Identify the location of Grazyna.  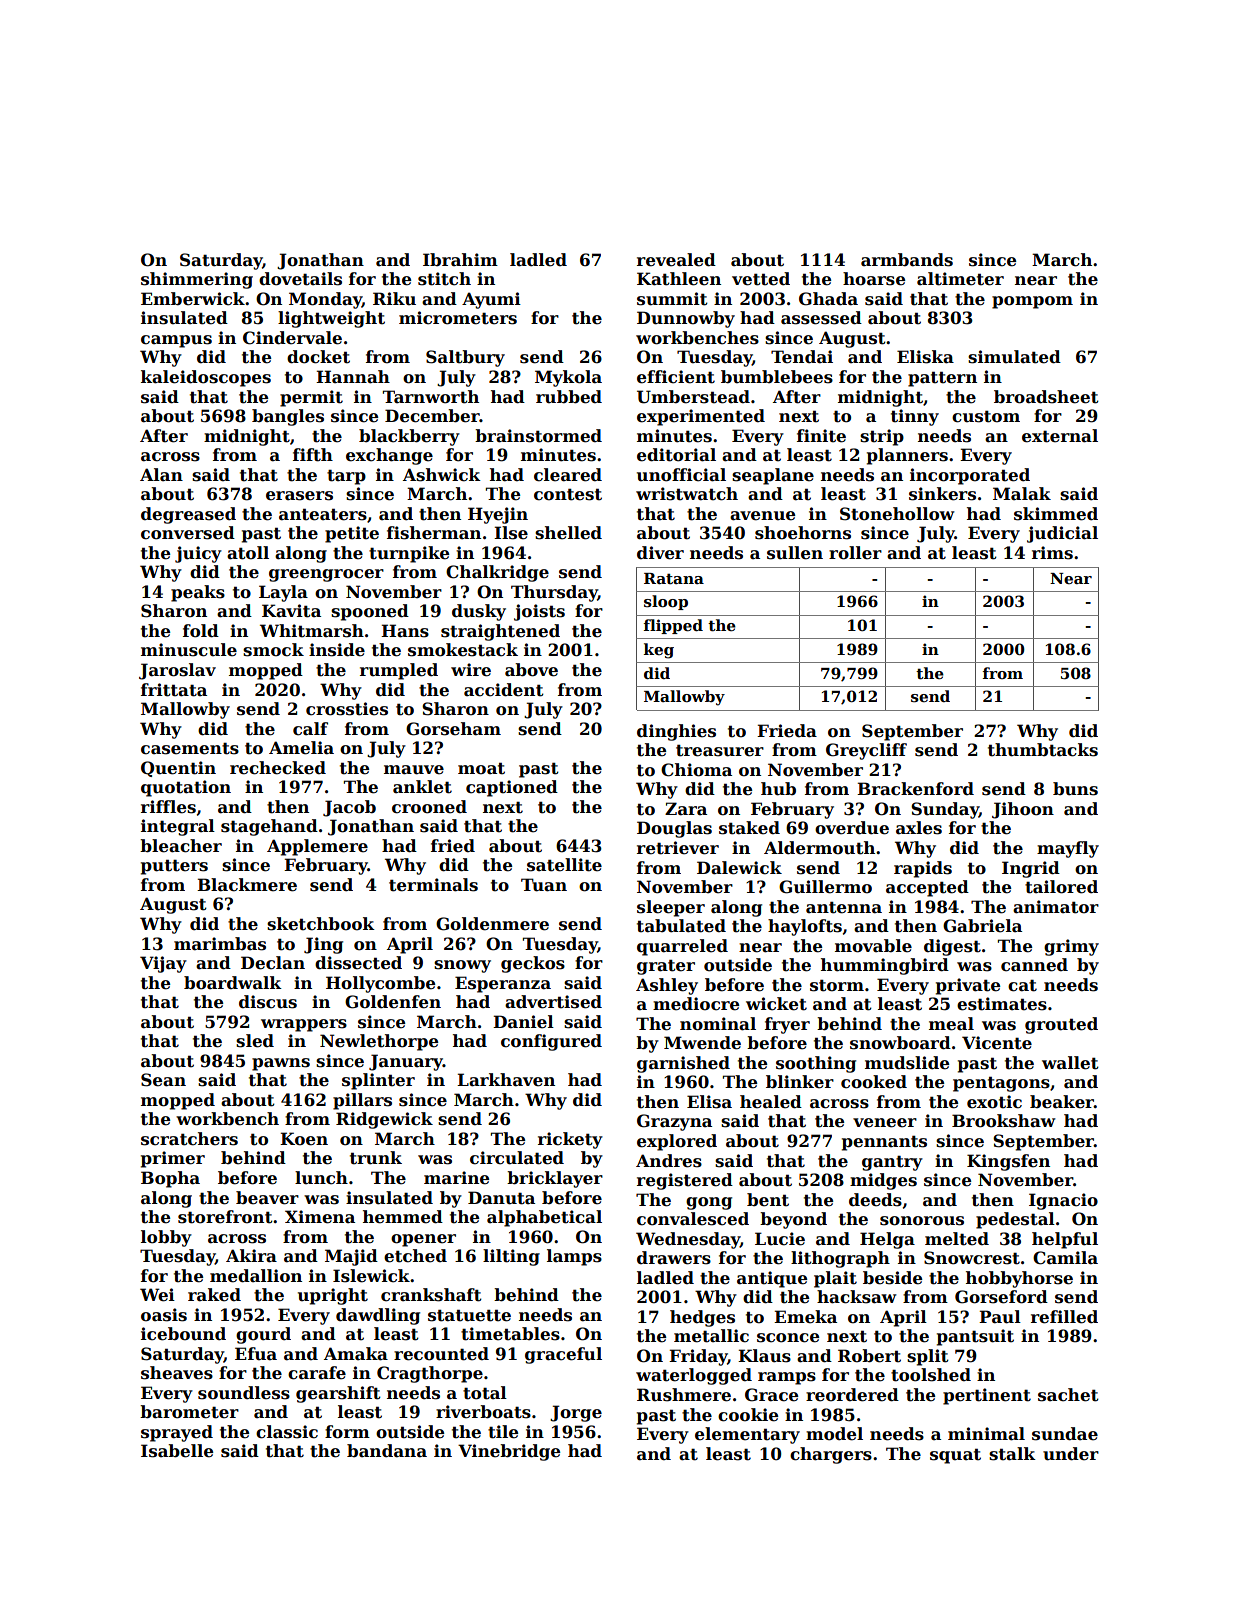
(674, 1122).
